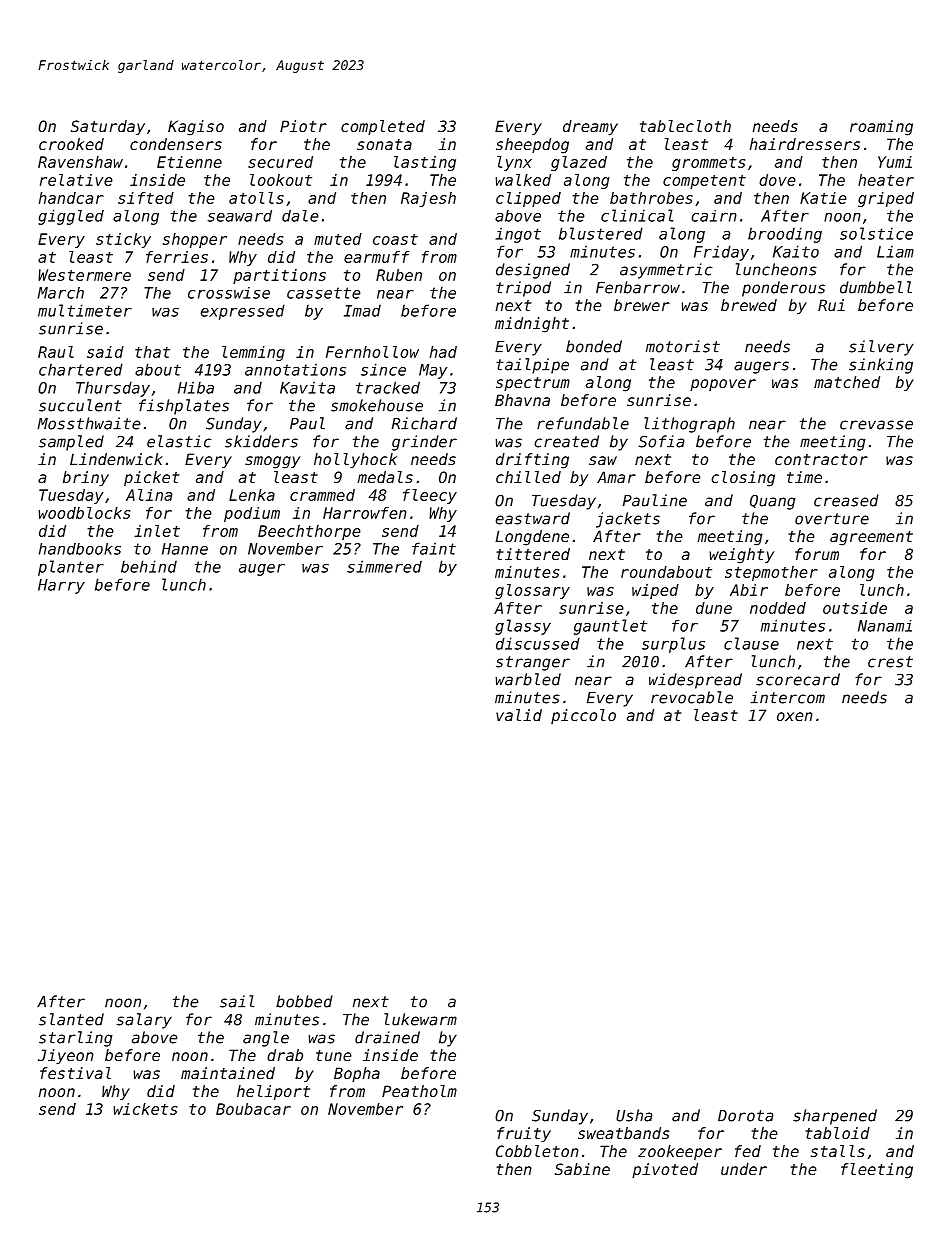 The image size is (952, 1233). Describe the element at coordinates (76, 180) in the image. I see `relative` at that location.
